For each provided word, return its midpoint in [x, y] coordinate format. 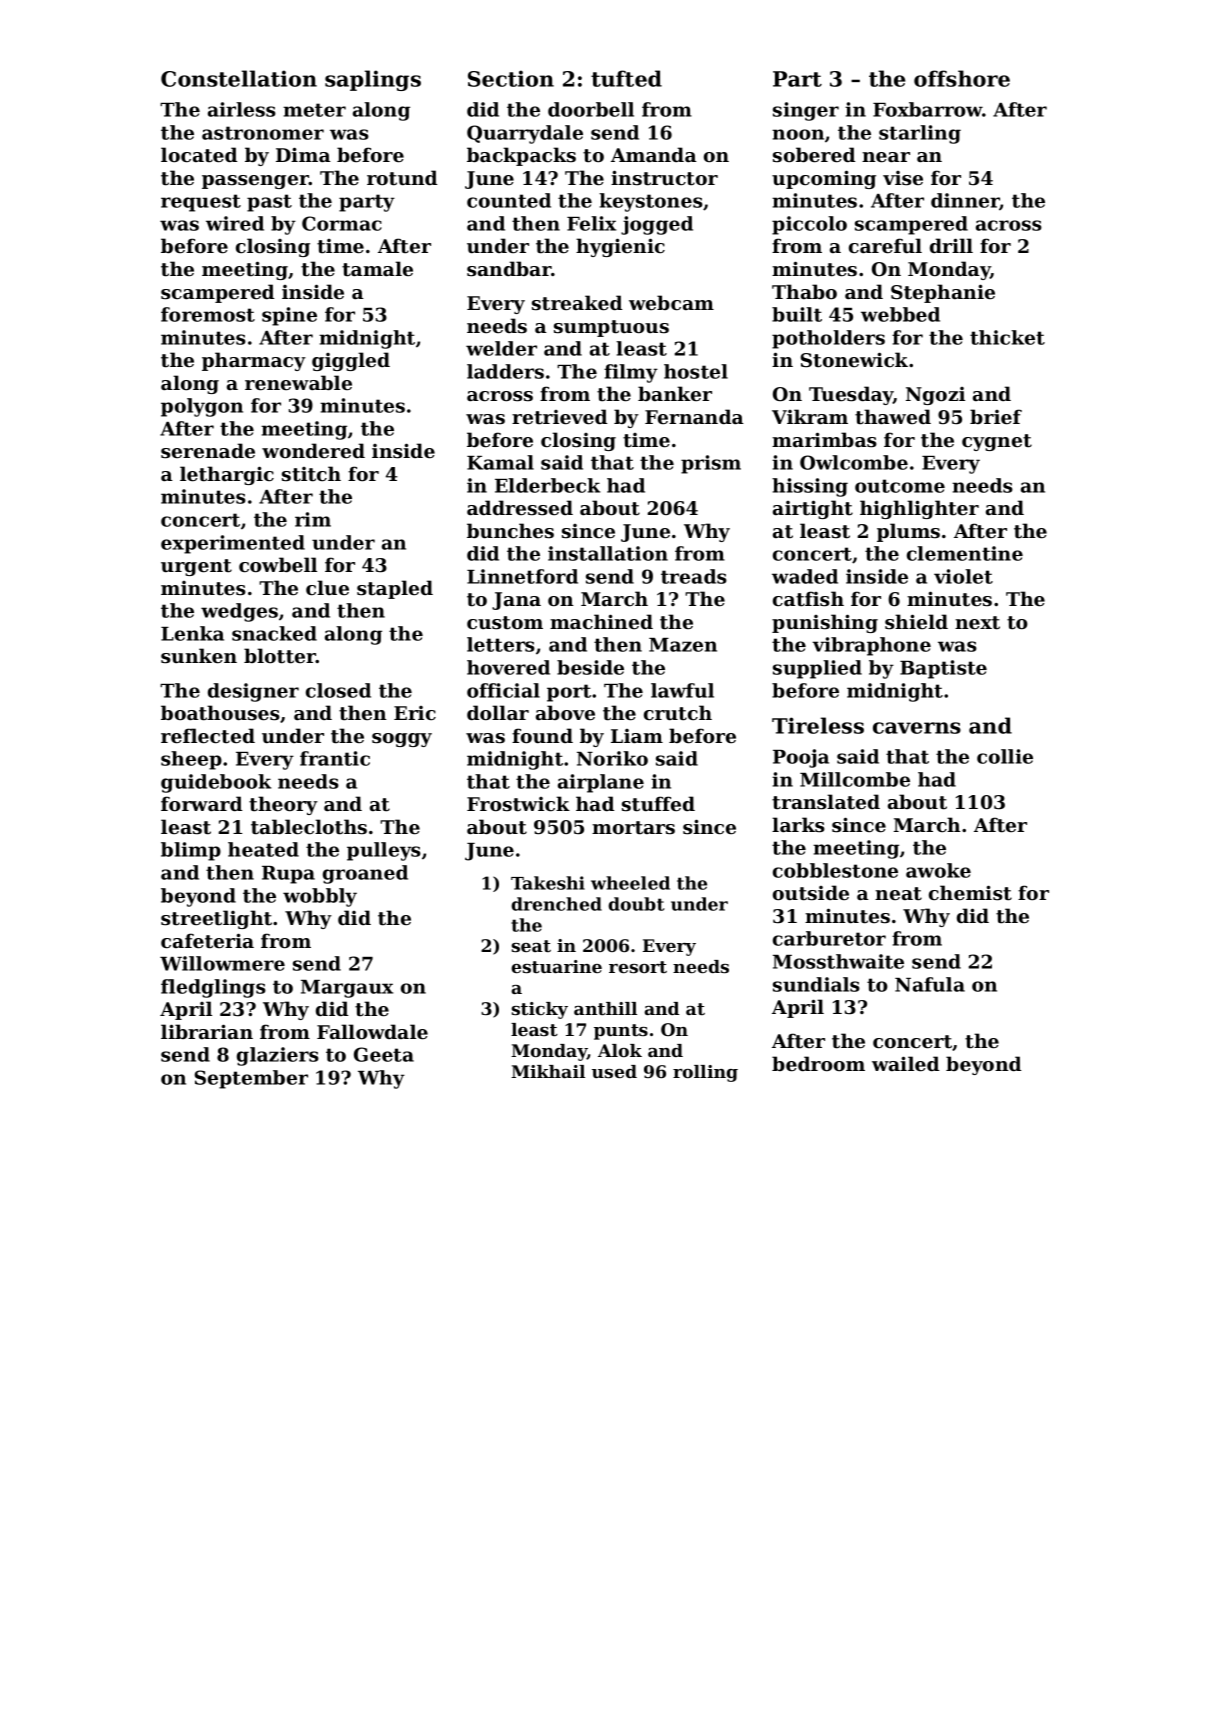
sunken [199, 656]
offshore [962, 78]
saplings [373, 80]
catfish [808, 599]
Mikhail [548, 1071]
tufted [626, 78]
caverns [917, 728]
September [251, 1079]
